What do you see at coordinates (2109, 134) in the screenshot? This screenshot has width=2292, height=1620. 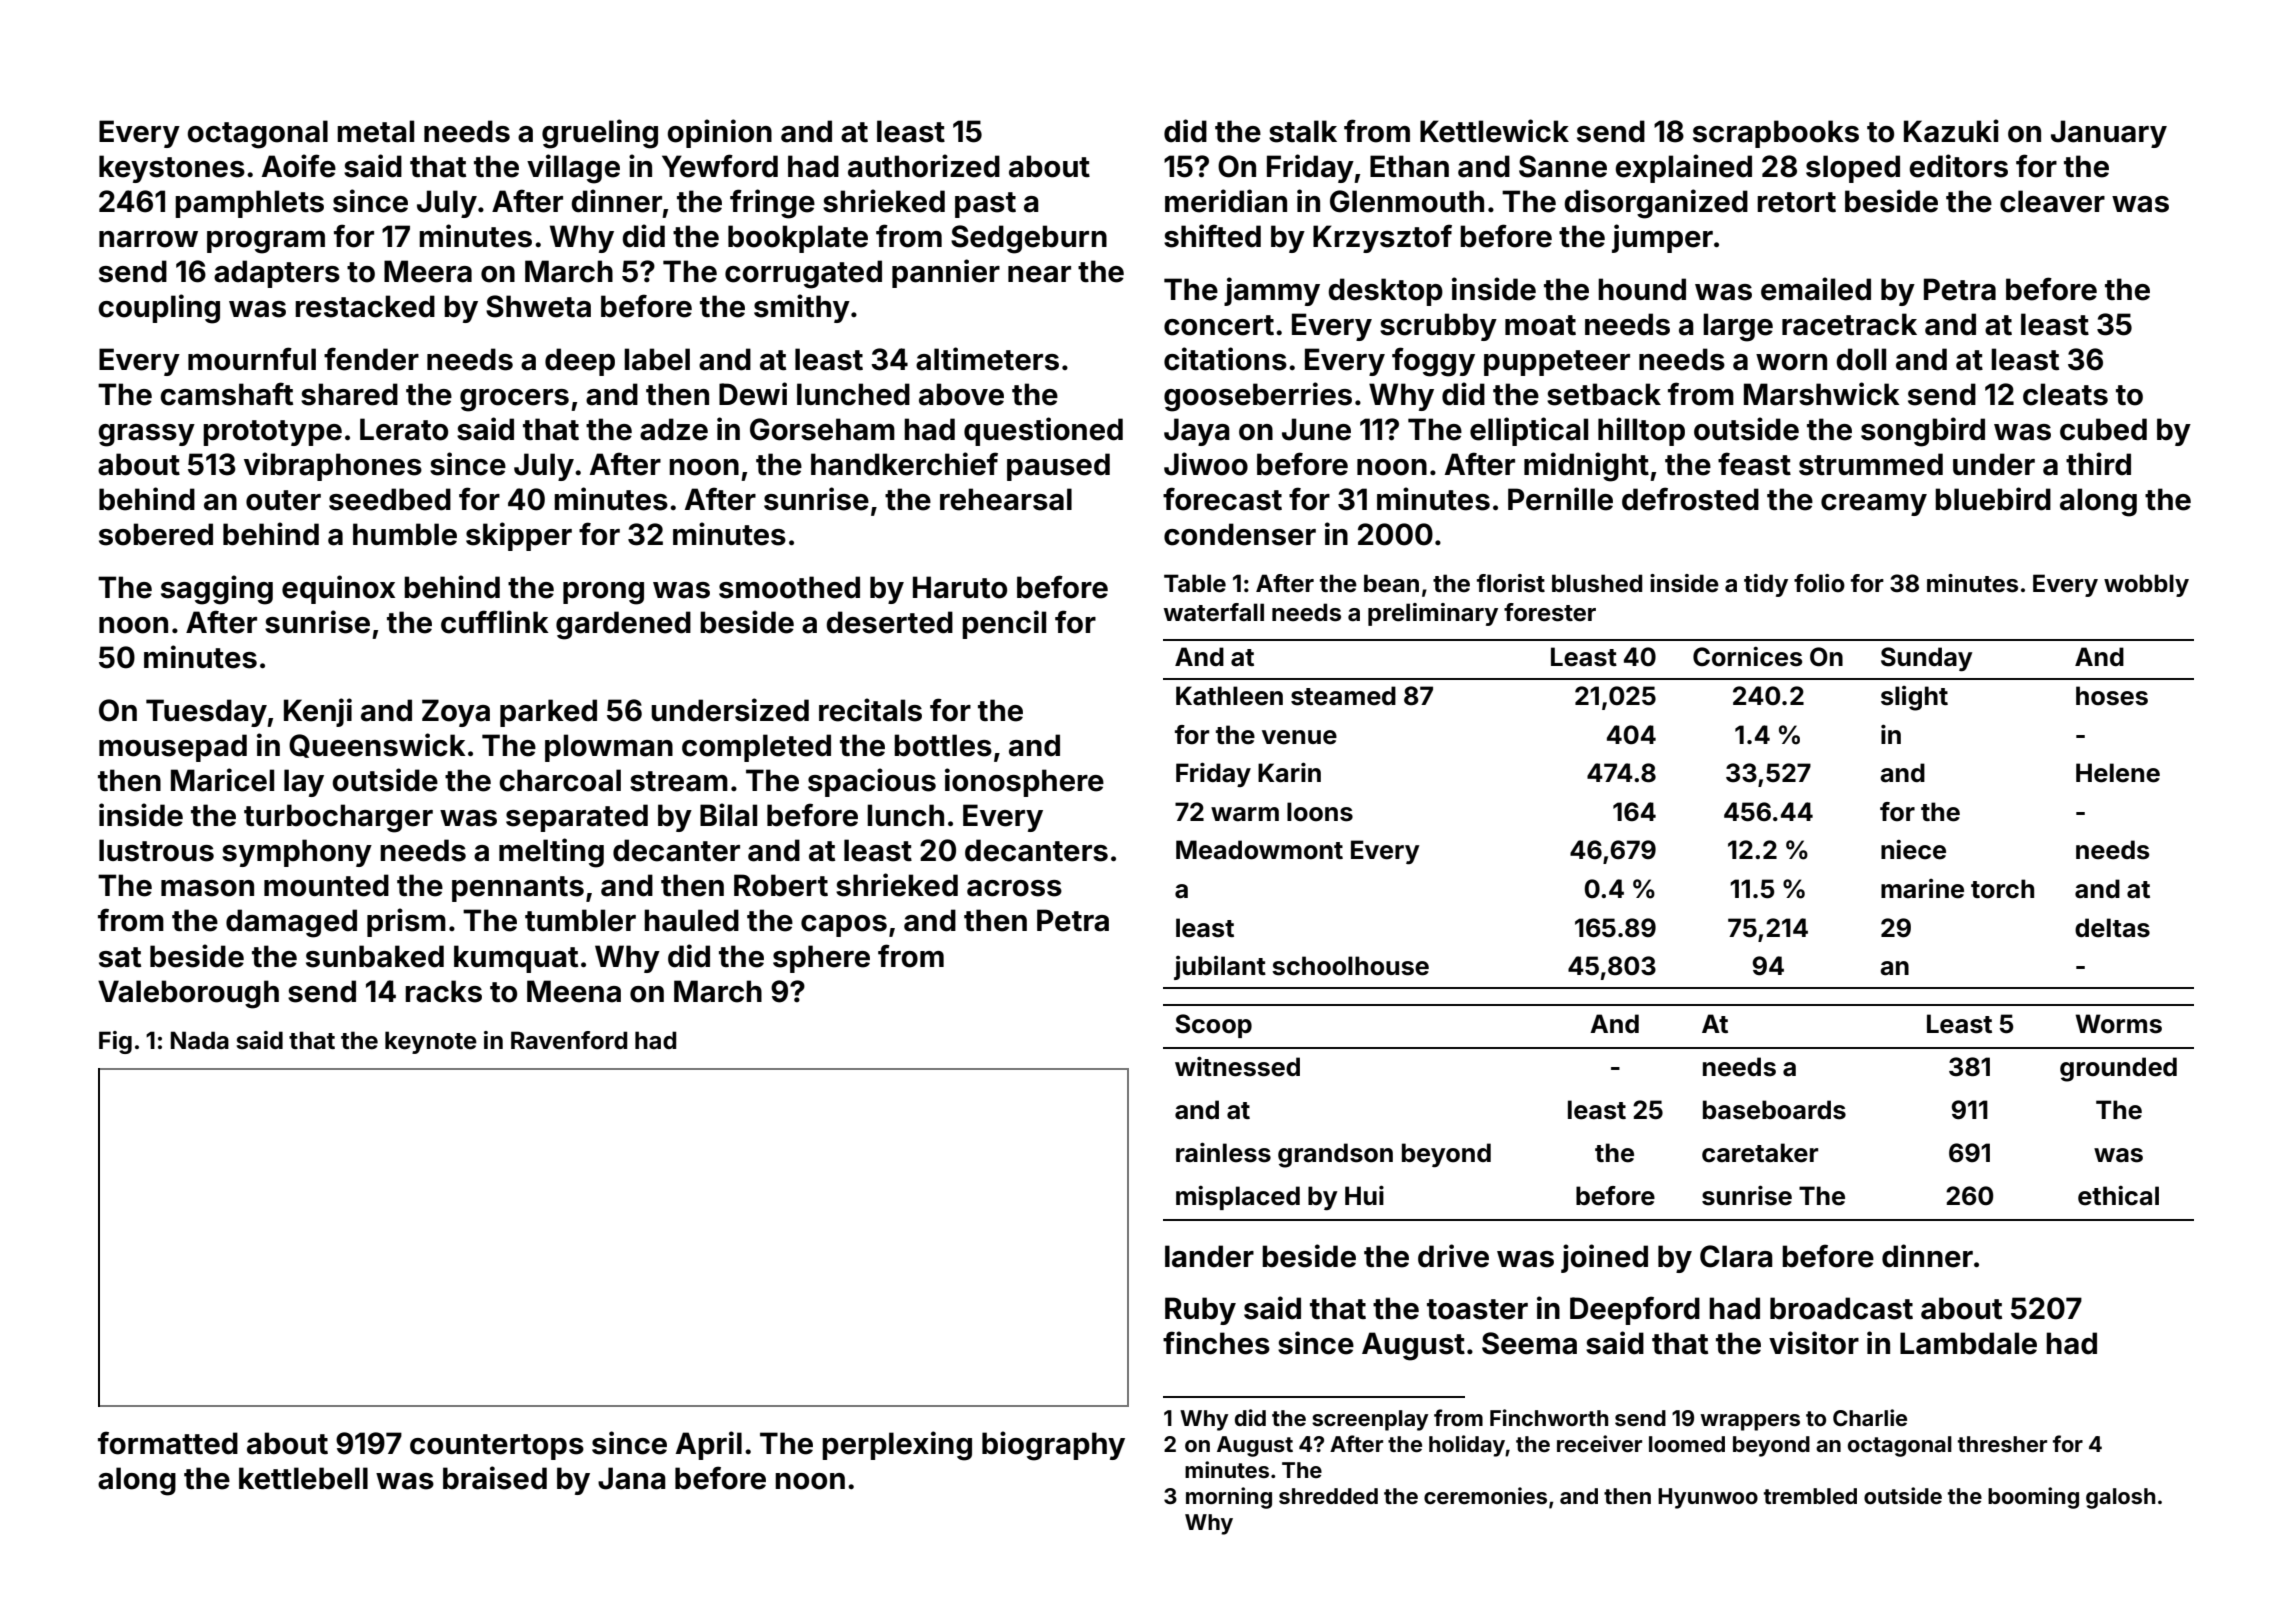 I see `January` at bounding box center [2109, 134].
